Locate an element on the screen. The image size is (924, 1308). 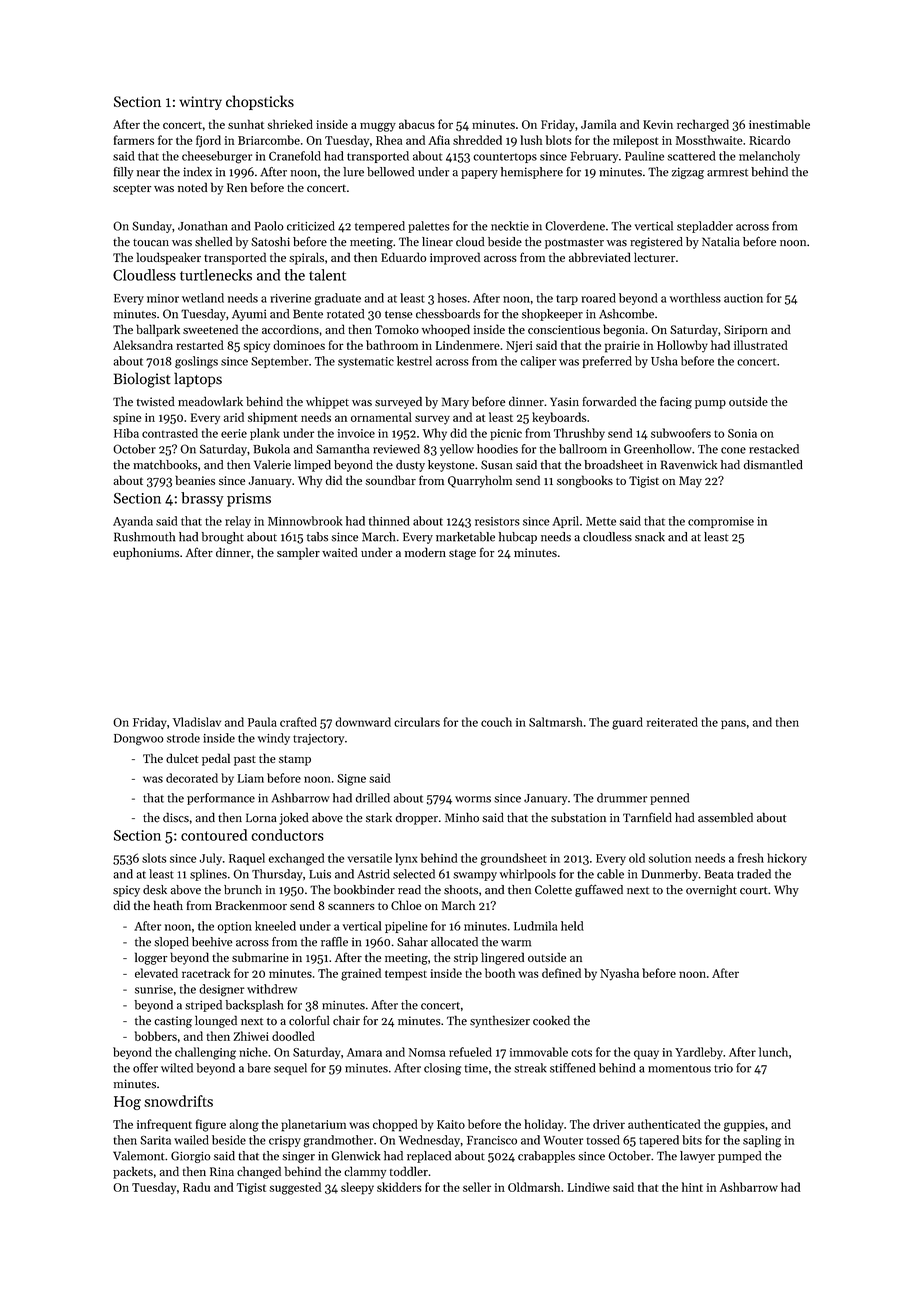
auction is located at coordinates (743, 298).
